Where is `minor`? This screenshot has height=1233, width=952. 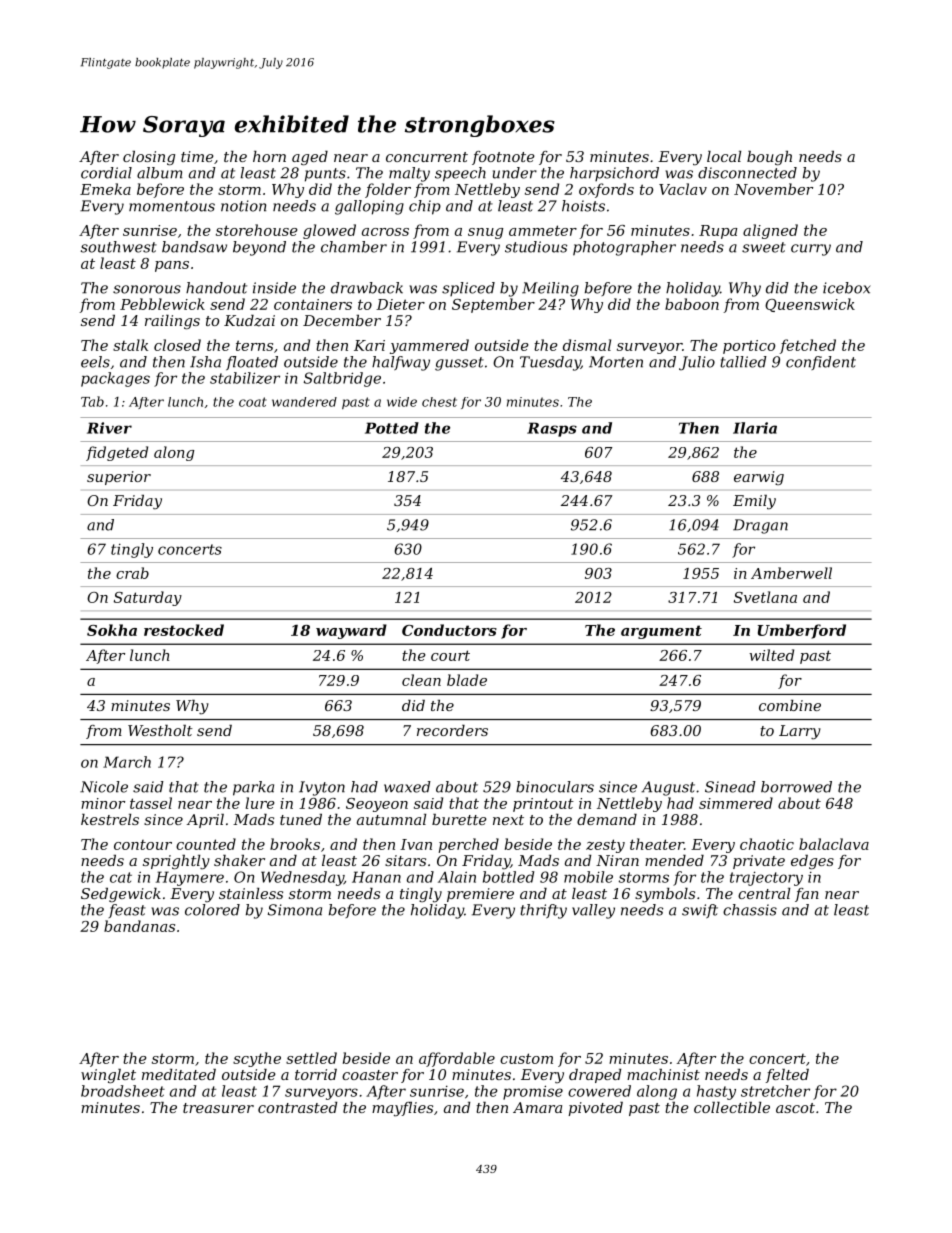 minor is located at coordinates (103, 803).
